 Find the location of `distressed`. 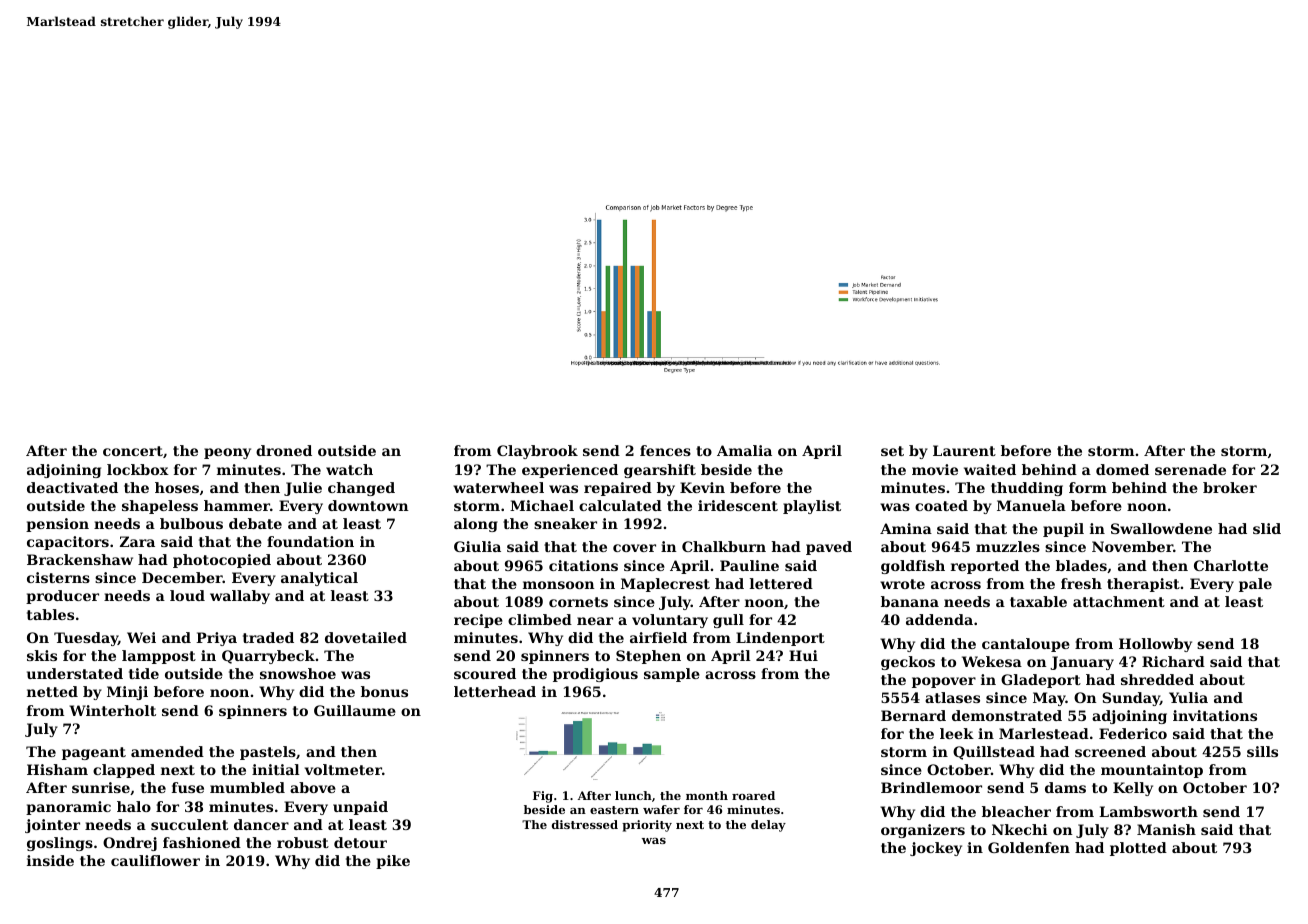

distressed is located at coordinates (585, 824).
